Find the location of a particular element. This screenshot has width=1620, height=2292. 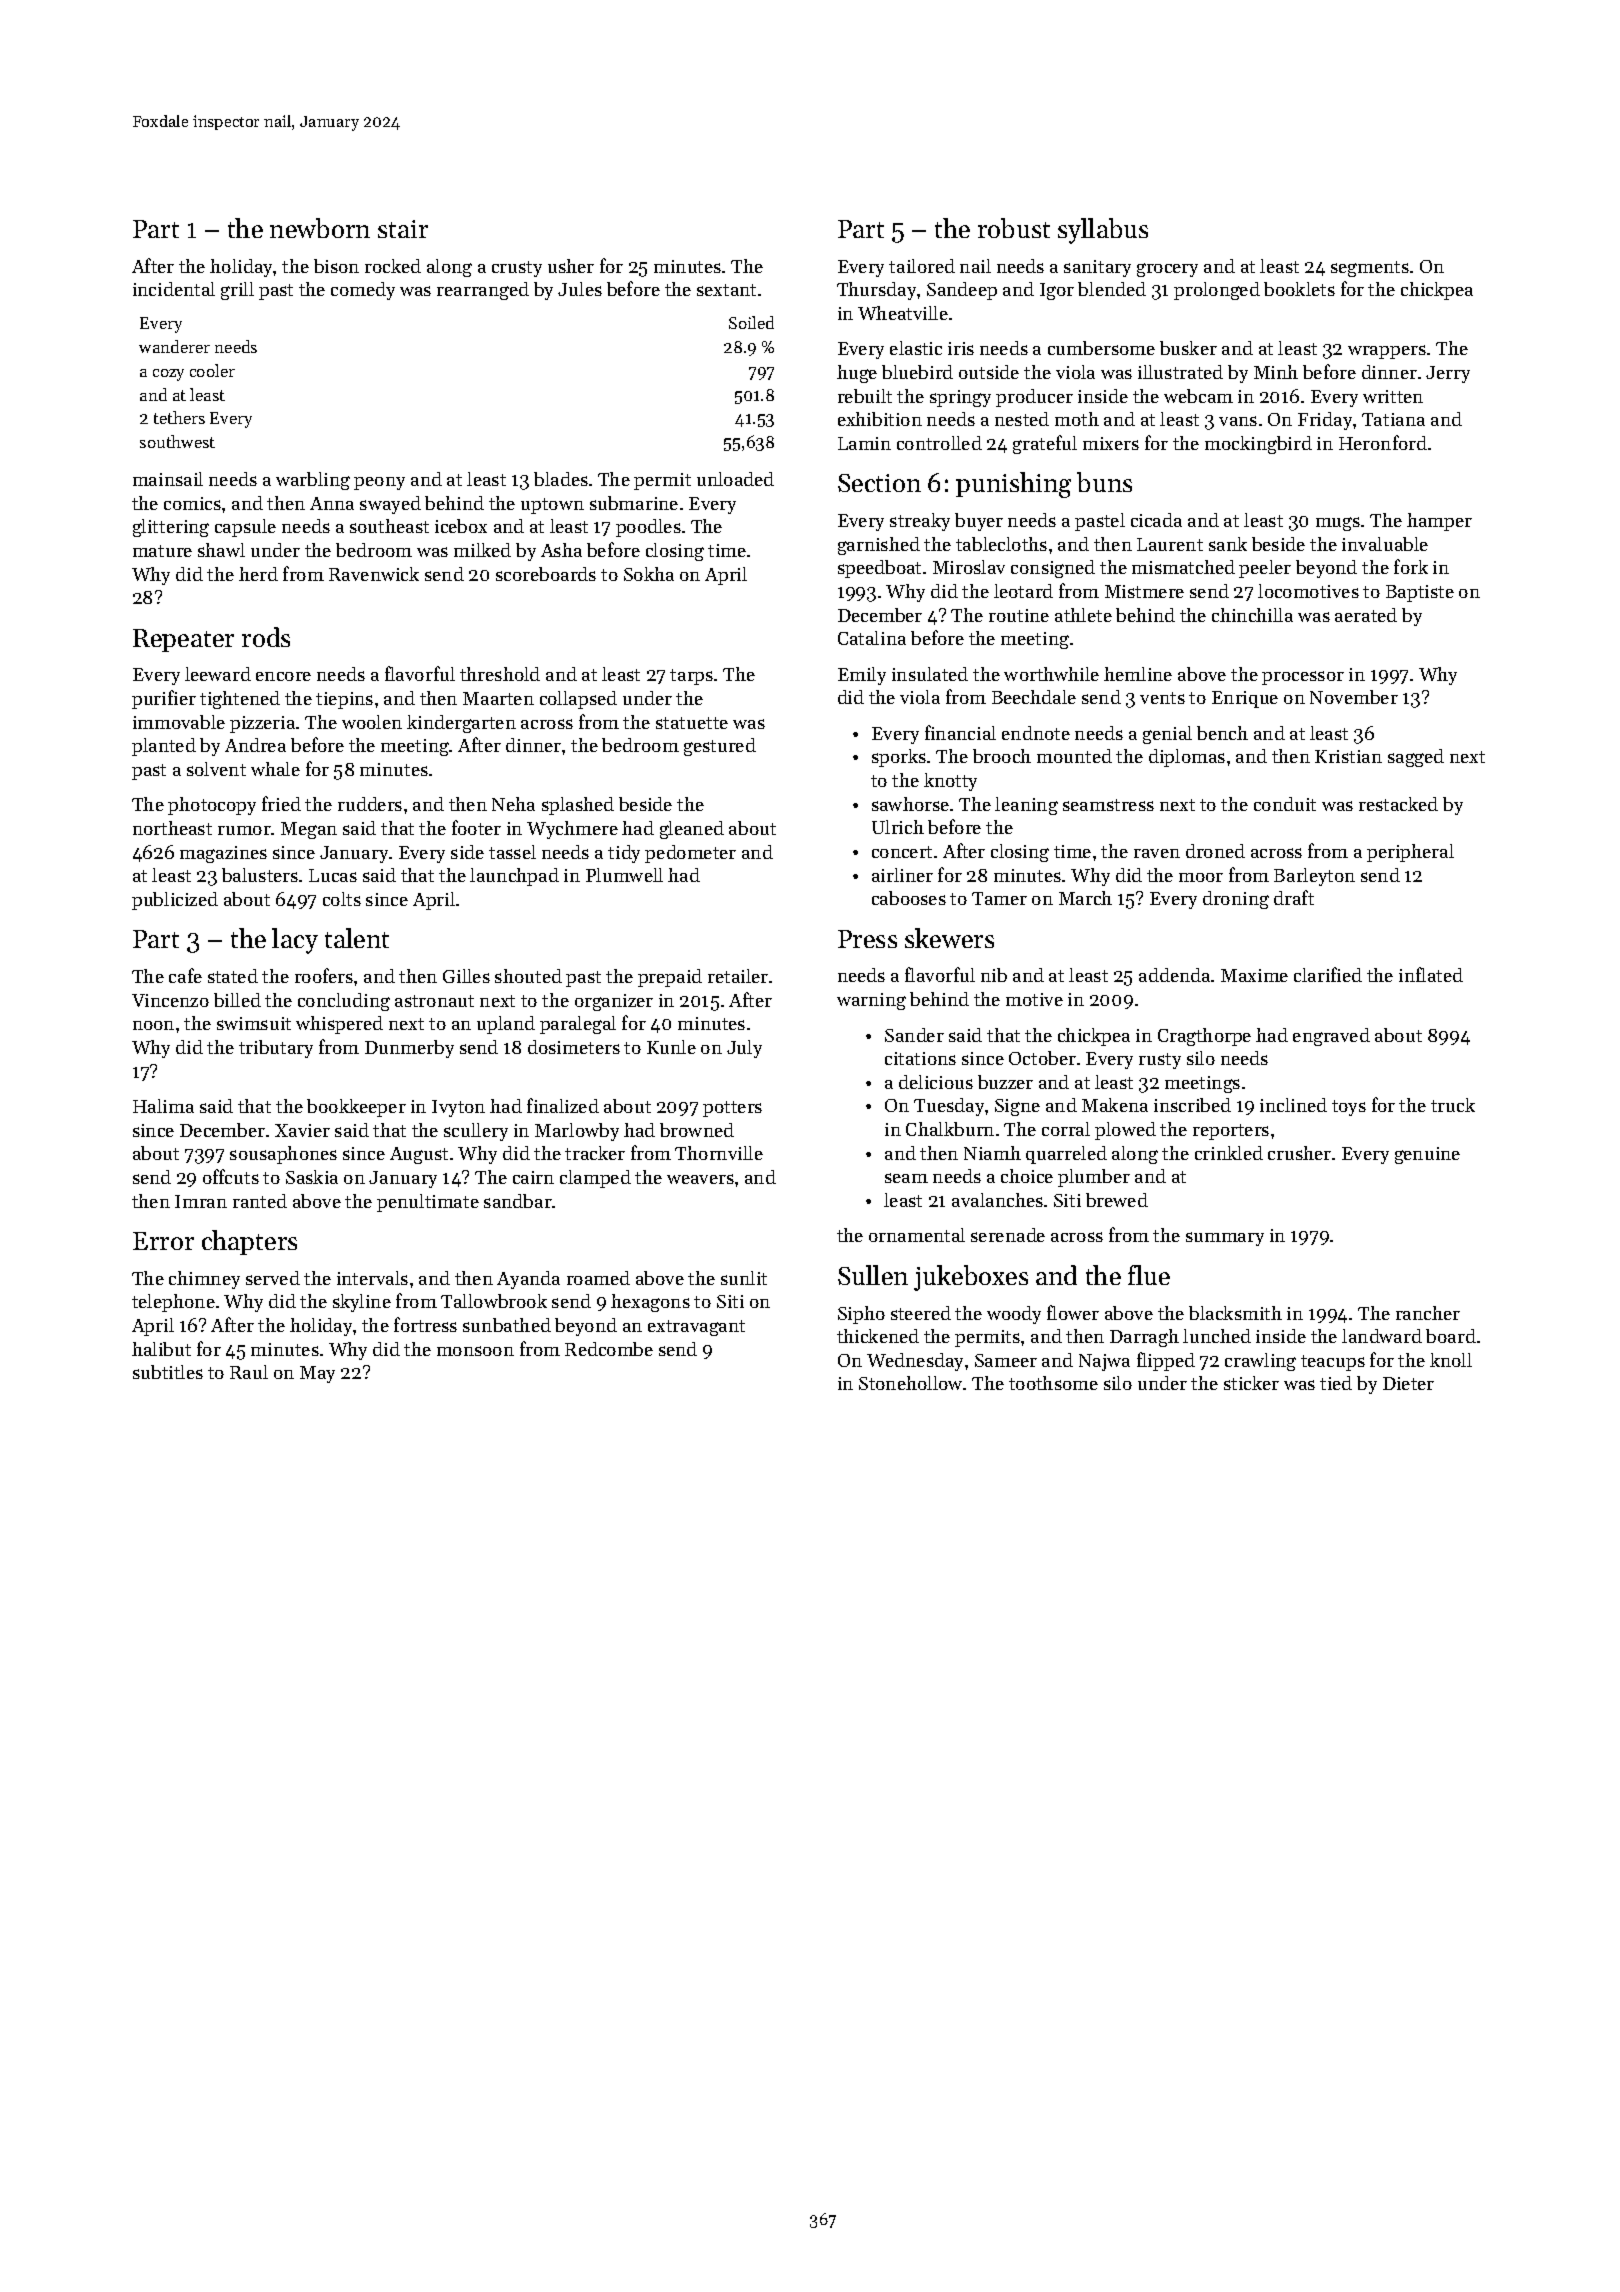

solvent is located at coordinates (216, 769).
